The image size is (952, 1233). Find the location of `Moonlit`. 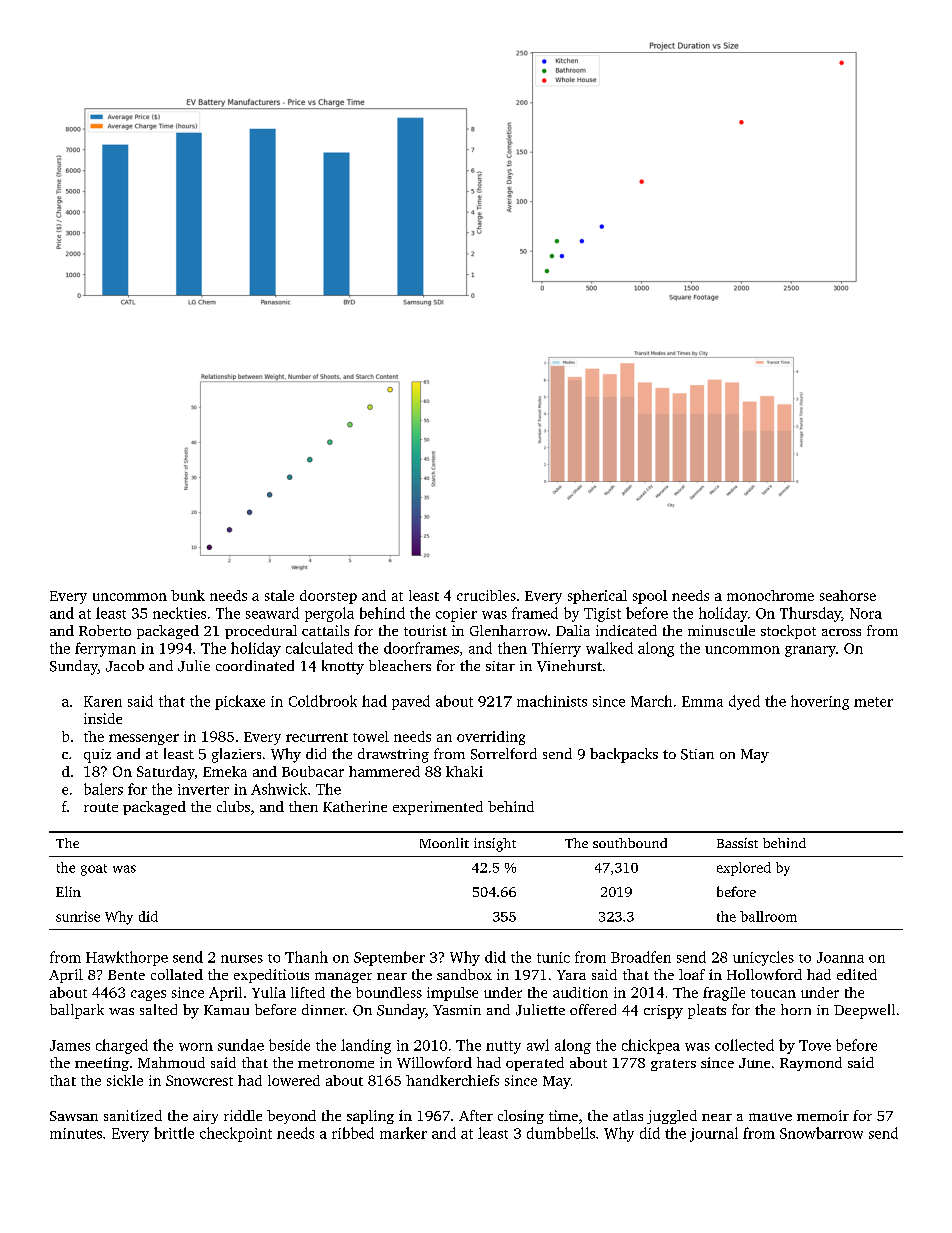

Moonlit is located at coordinates (444, 843).
